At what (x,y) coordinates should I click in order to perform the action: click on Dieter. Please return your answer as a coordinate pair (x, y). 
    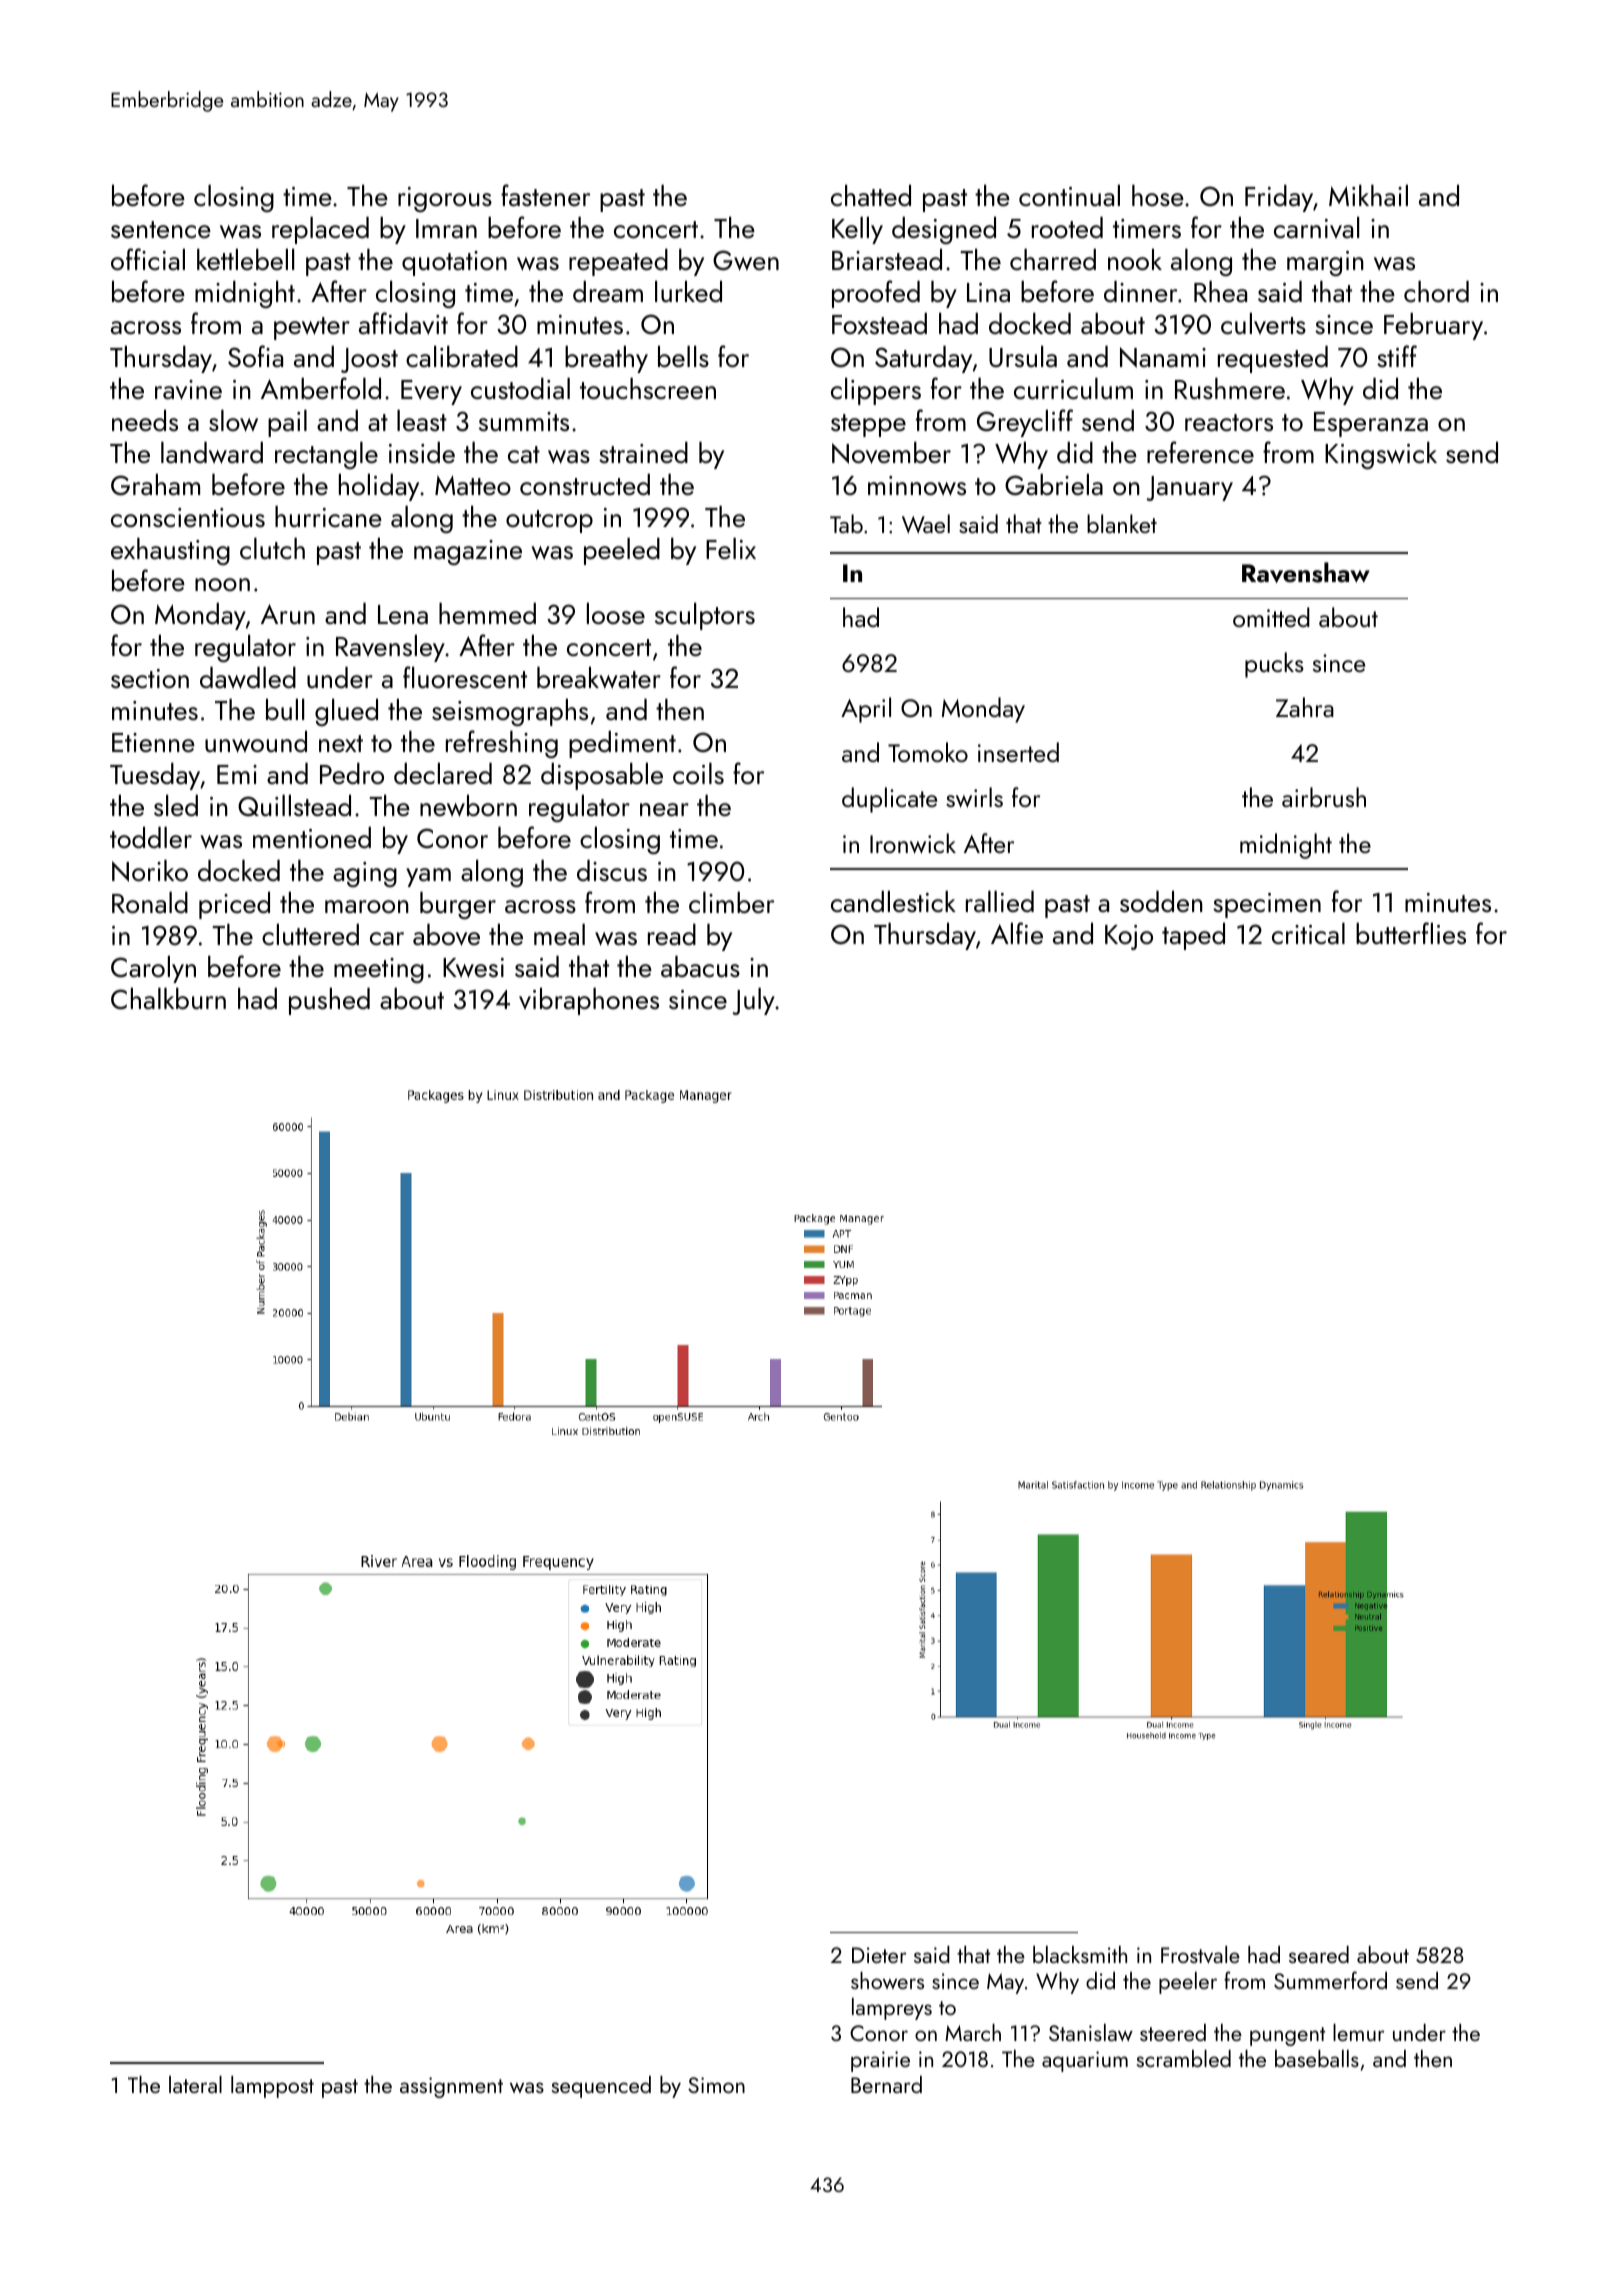
    Looking at the image, I should click on (879, 1955).
